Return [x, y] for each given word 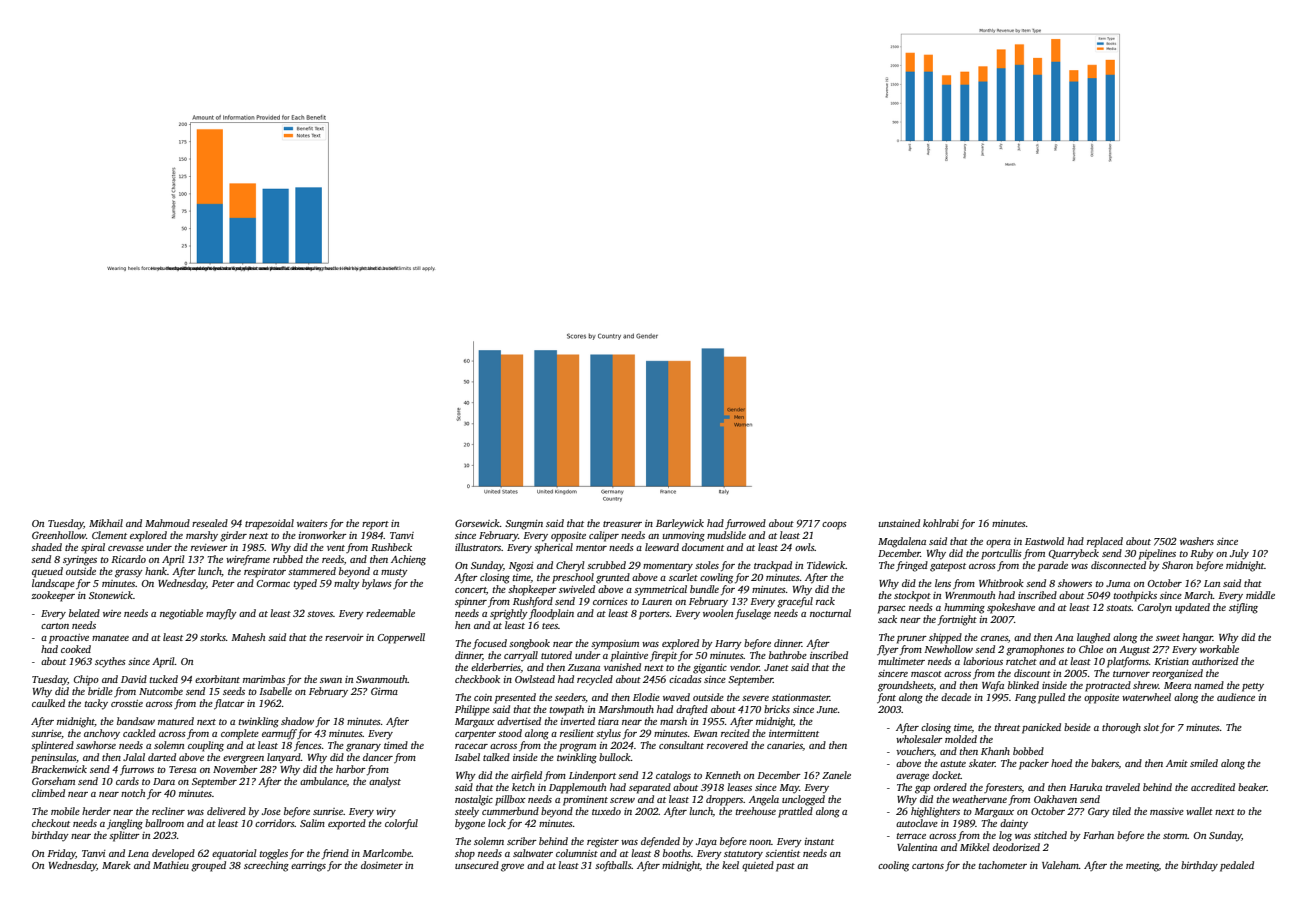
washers [1197, 541]
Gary [1099, 812]
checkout [51, 823]
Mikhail [106, 523]
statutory [743, 855]
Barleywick [680, 524]
